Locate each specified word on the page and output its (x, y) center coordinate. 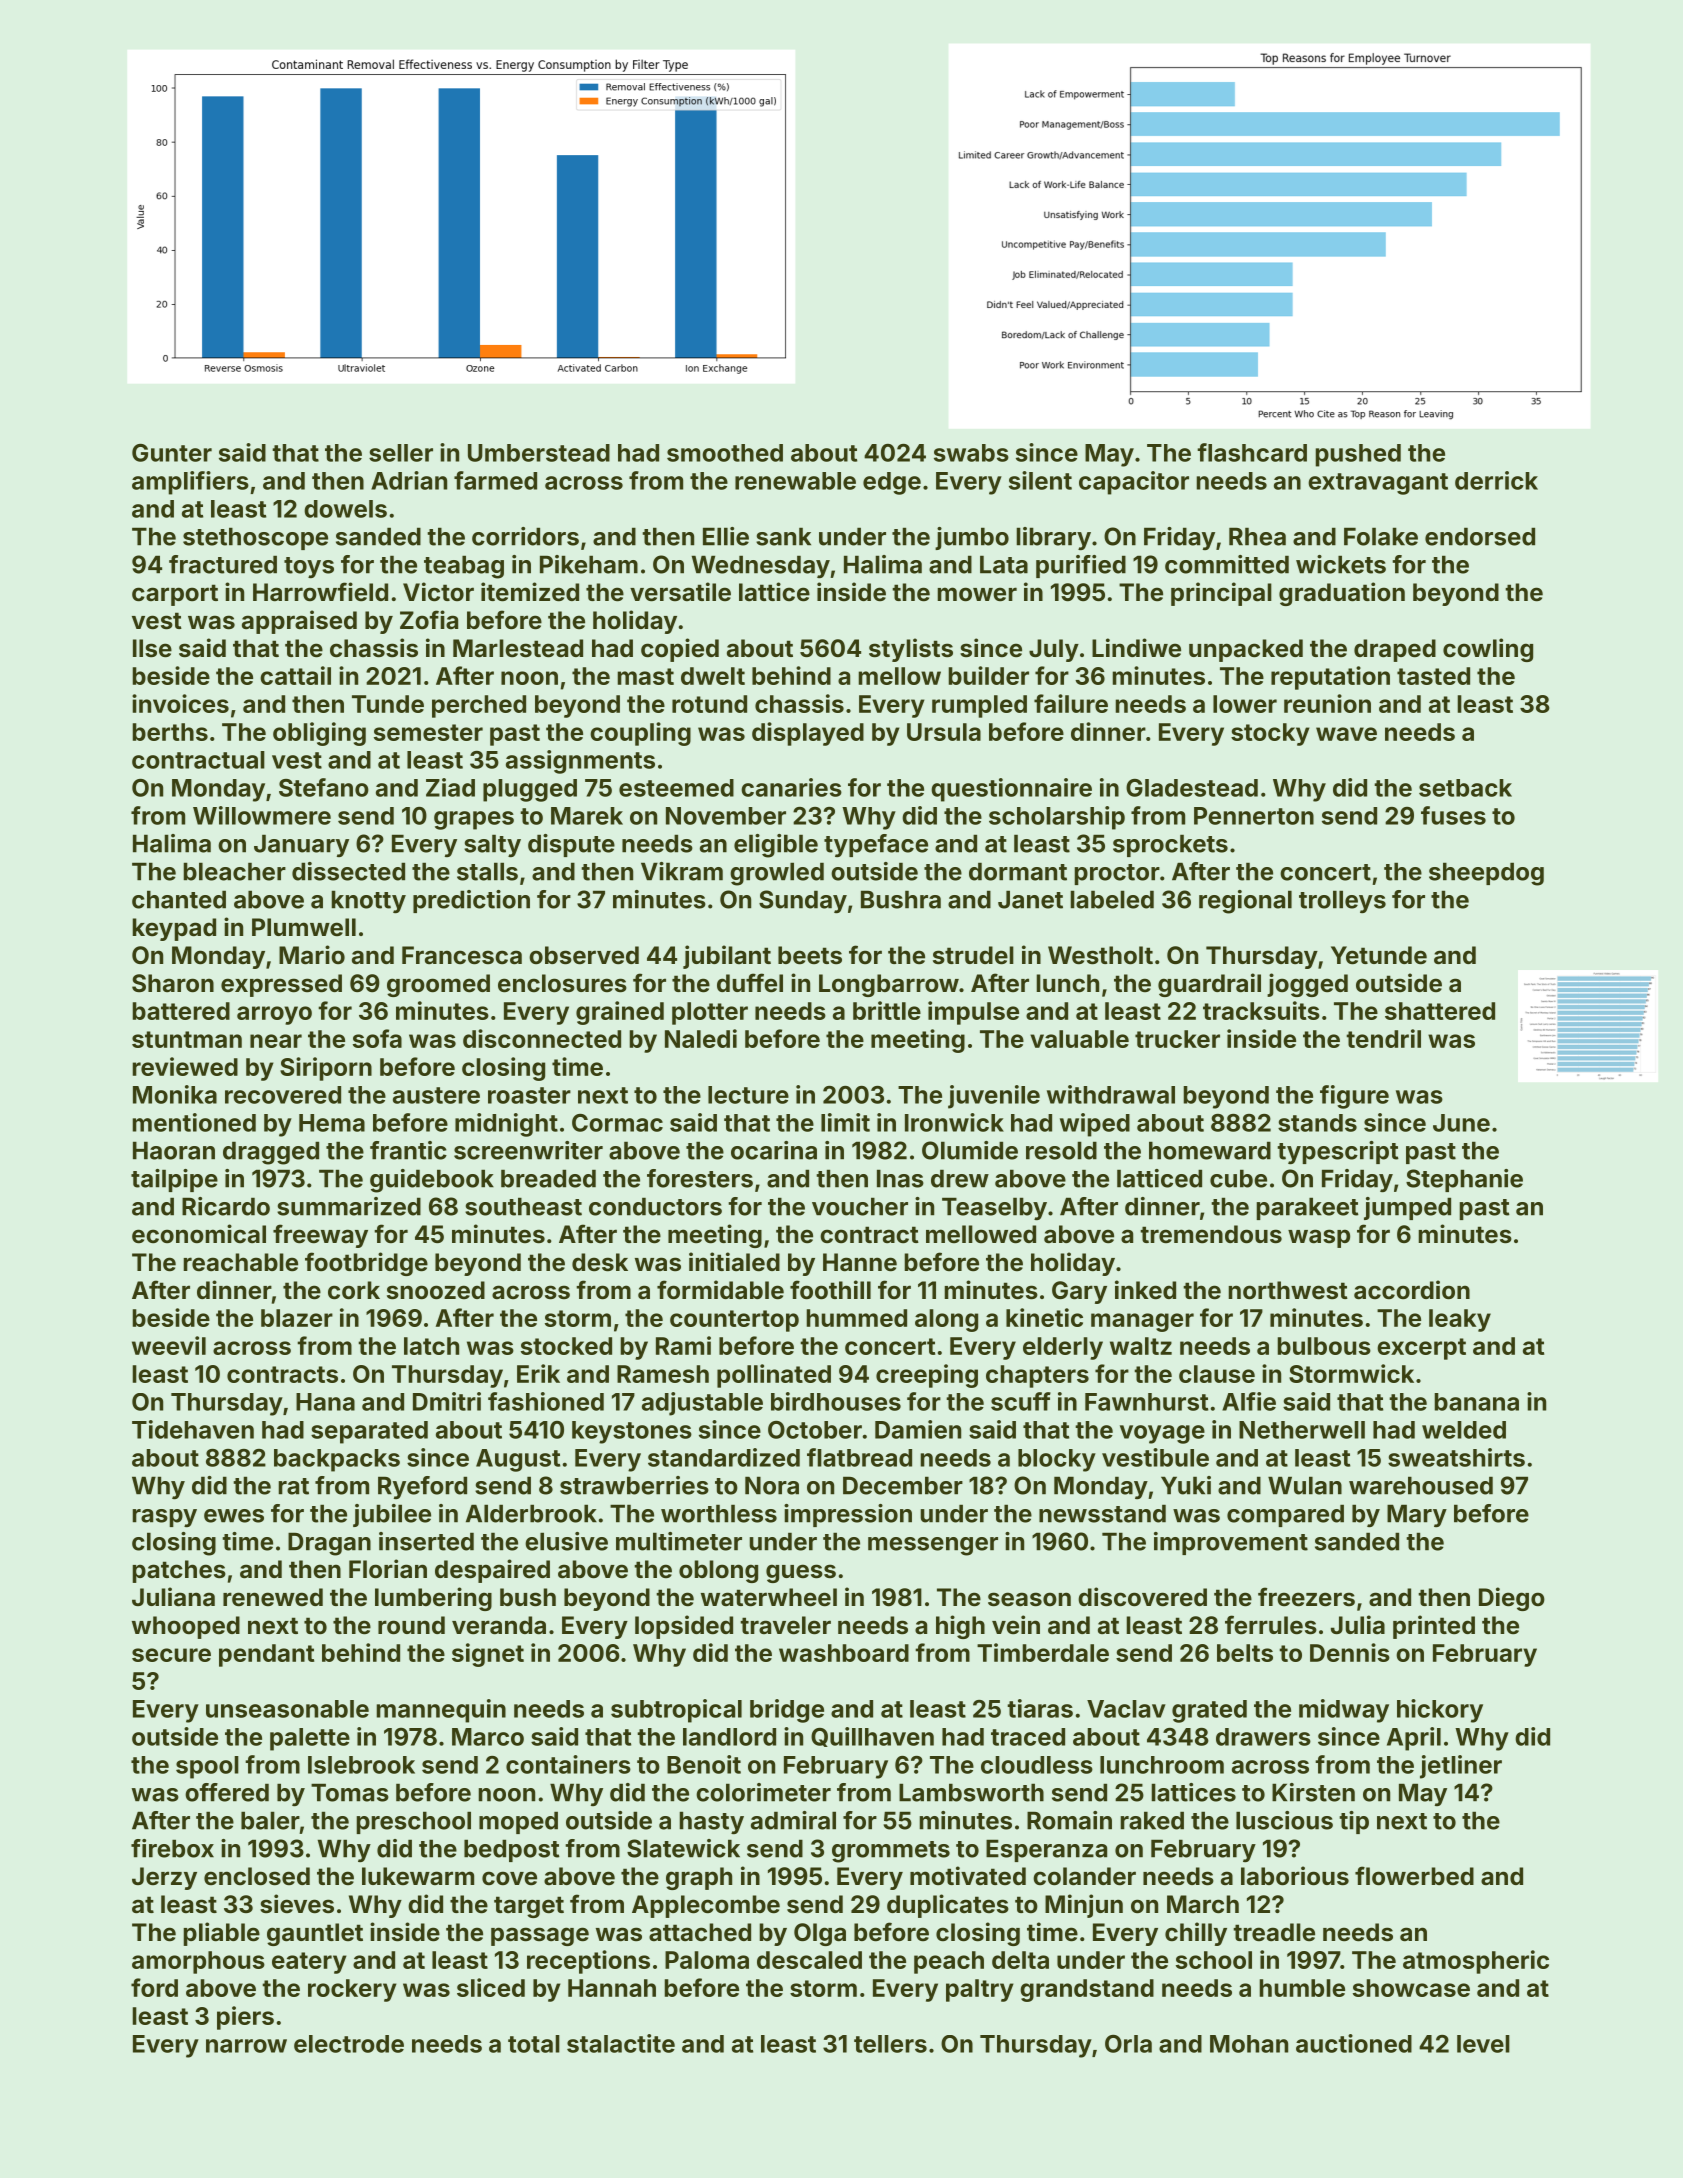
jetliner (1461, 1767)
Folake (1381, 536)
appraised (299, 622)
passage (540, 1936)
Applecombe (706, 1906)
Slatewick (683, 1848)
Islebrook (361, 1765)
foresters (700, 1178)
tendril (1383, 1038)
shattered (1440, 1011)
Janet (1030, 899)
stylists (911, 650)
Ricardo (226, 1206)
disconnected (542, 1038)
